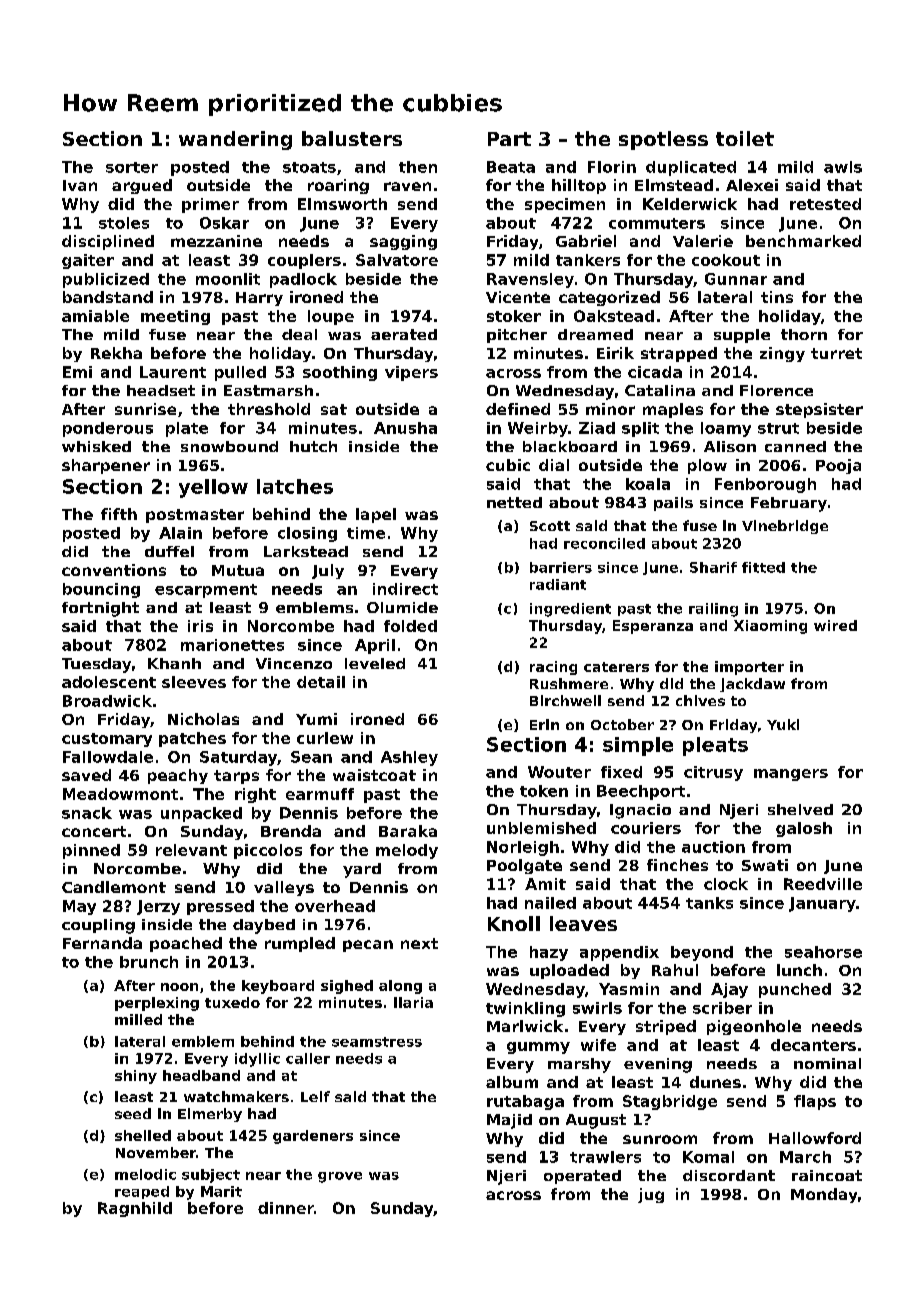  What do you see at coordinates (210, 205) in the image?
I see `primer` at bounding box center [210, 205].
